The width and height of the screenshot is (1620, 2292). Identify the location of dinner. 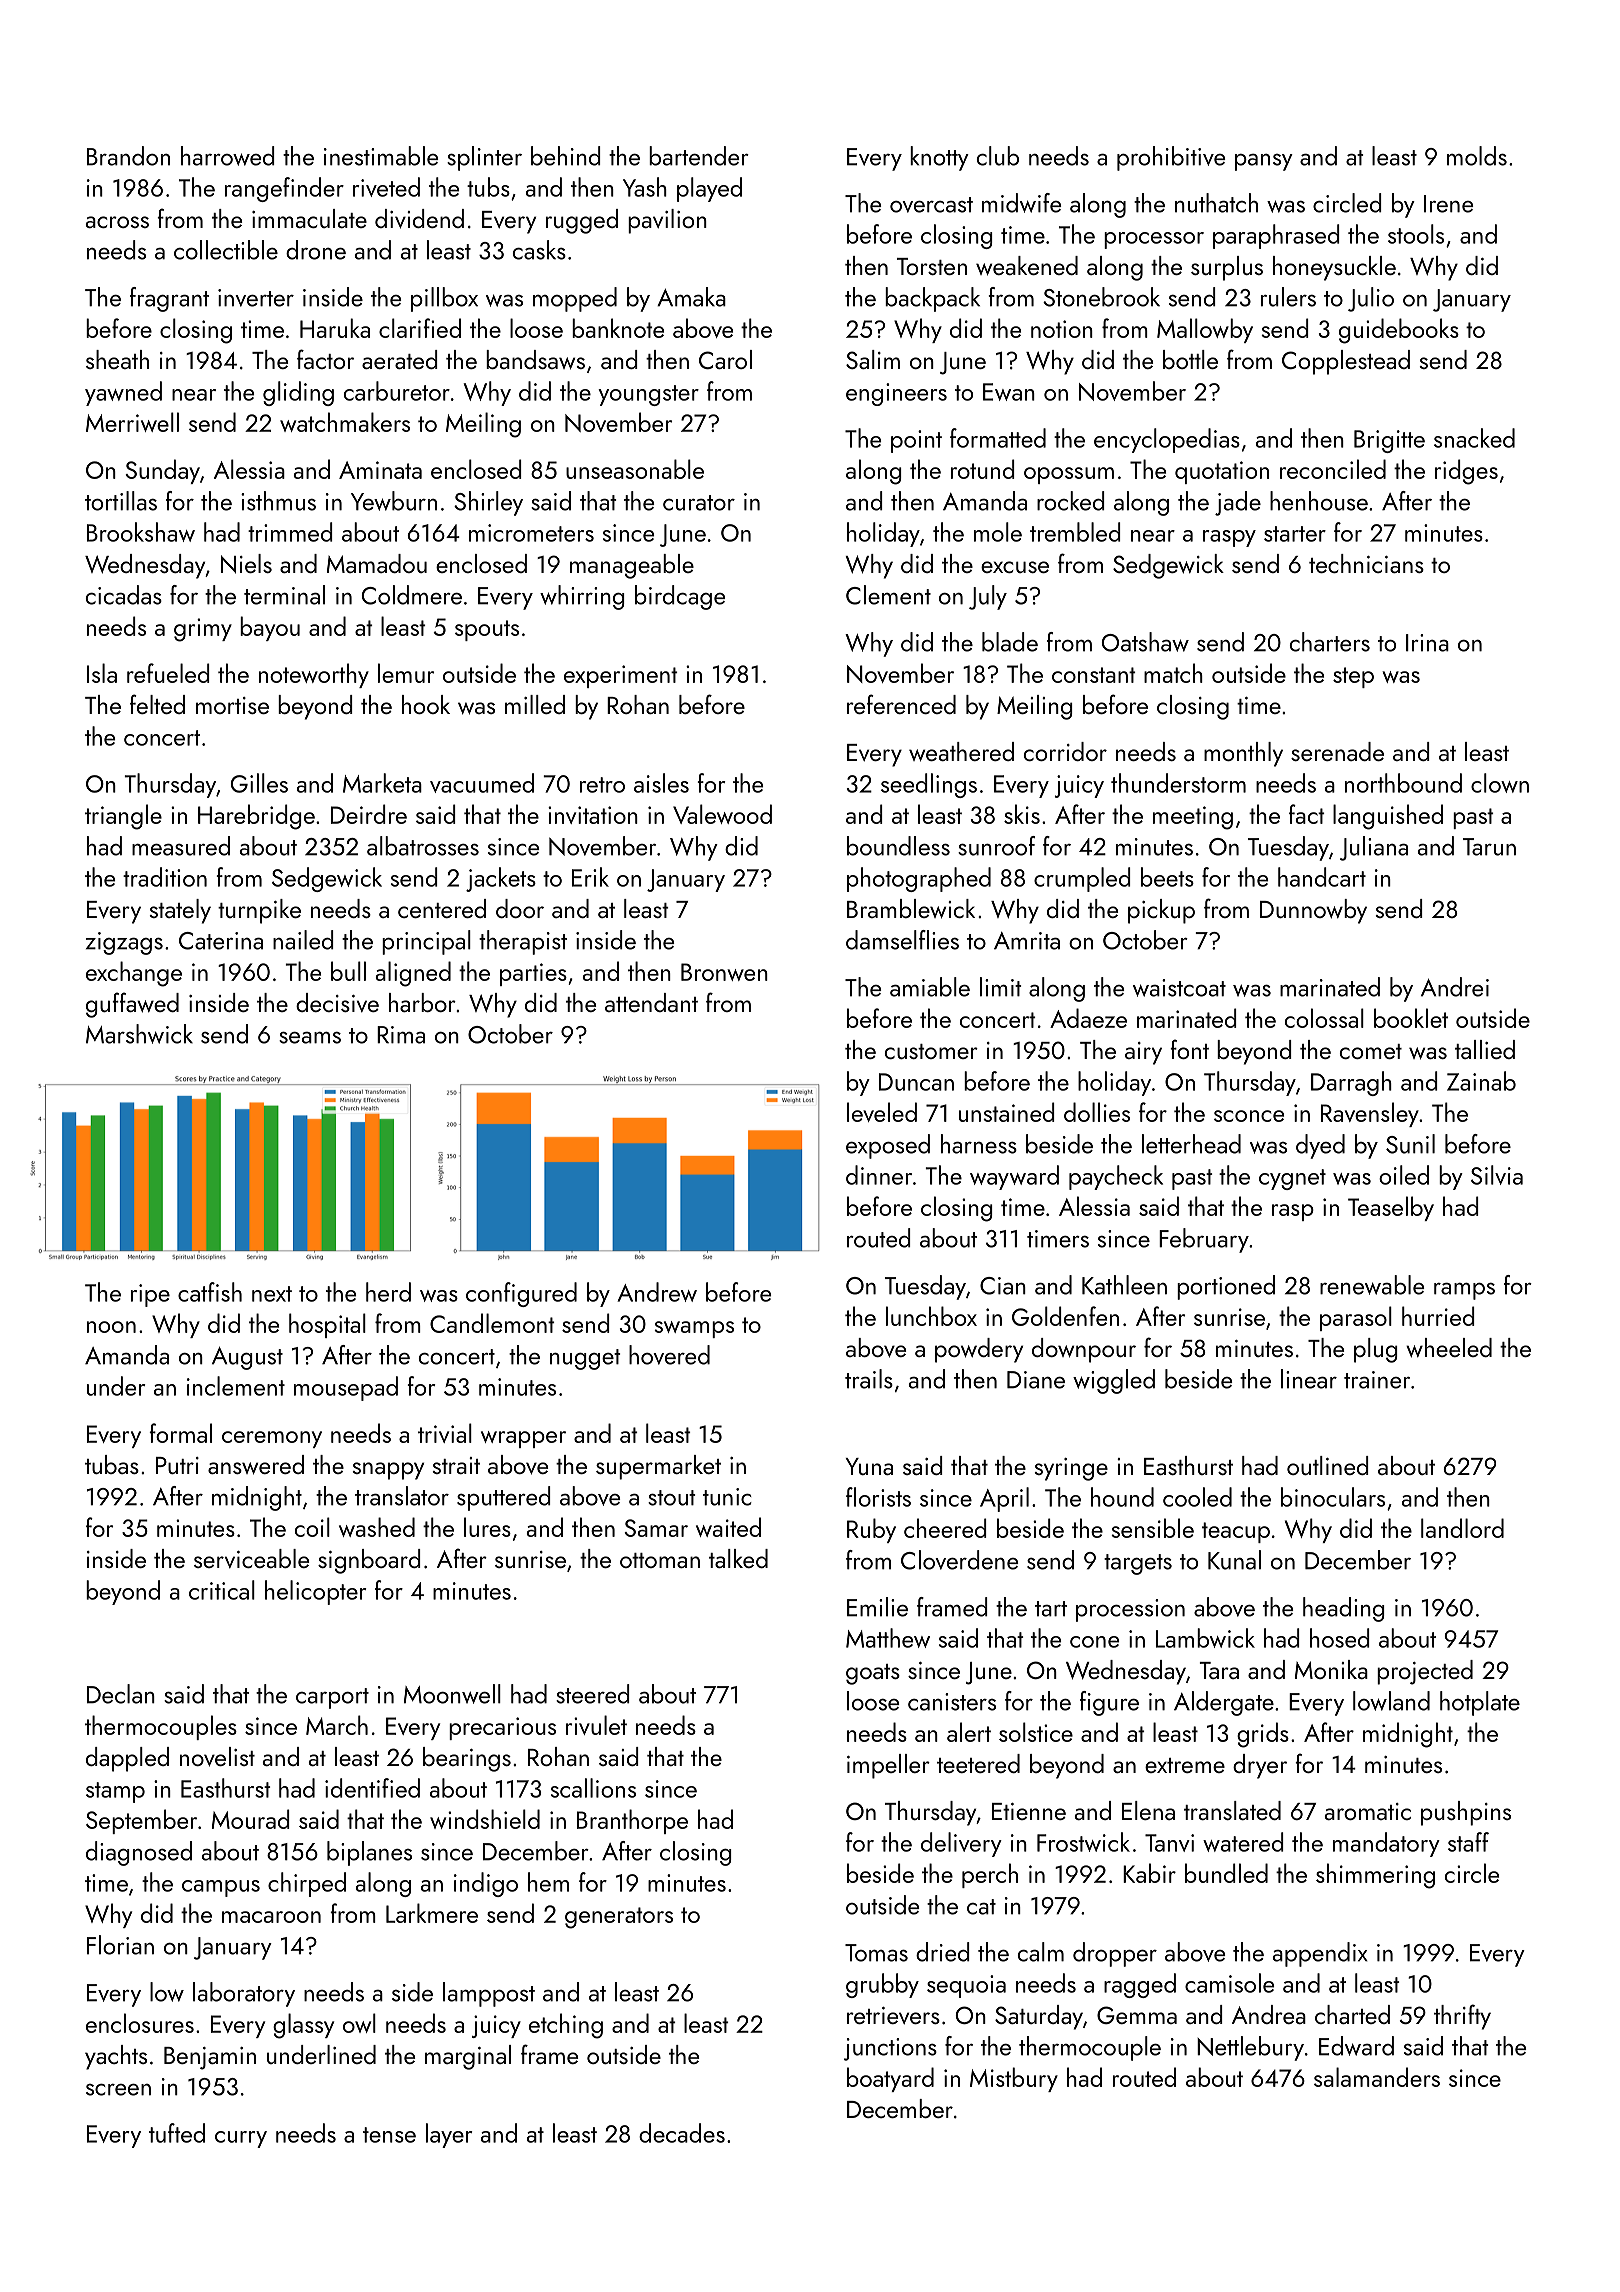
(879, 1175).
